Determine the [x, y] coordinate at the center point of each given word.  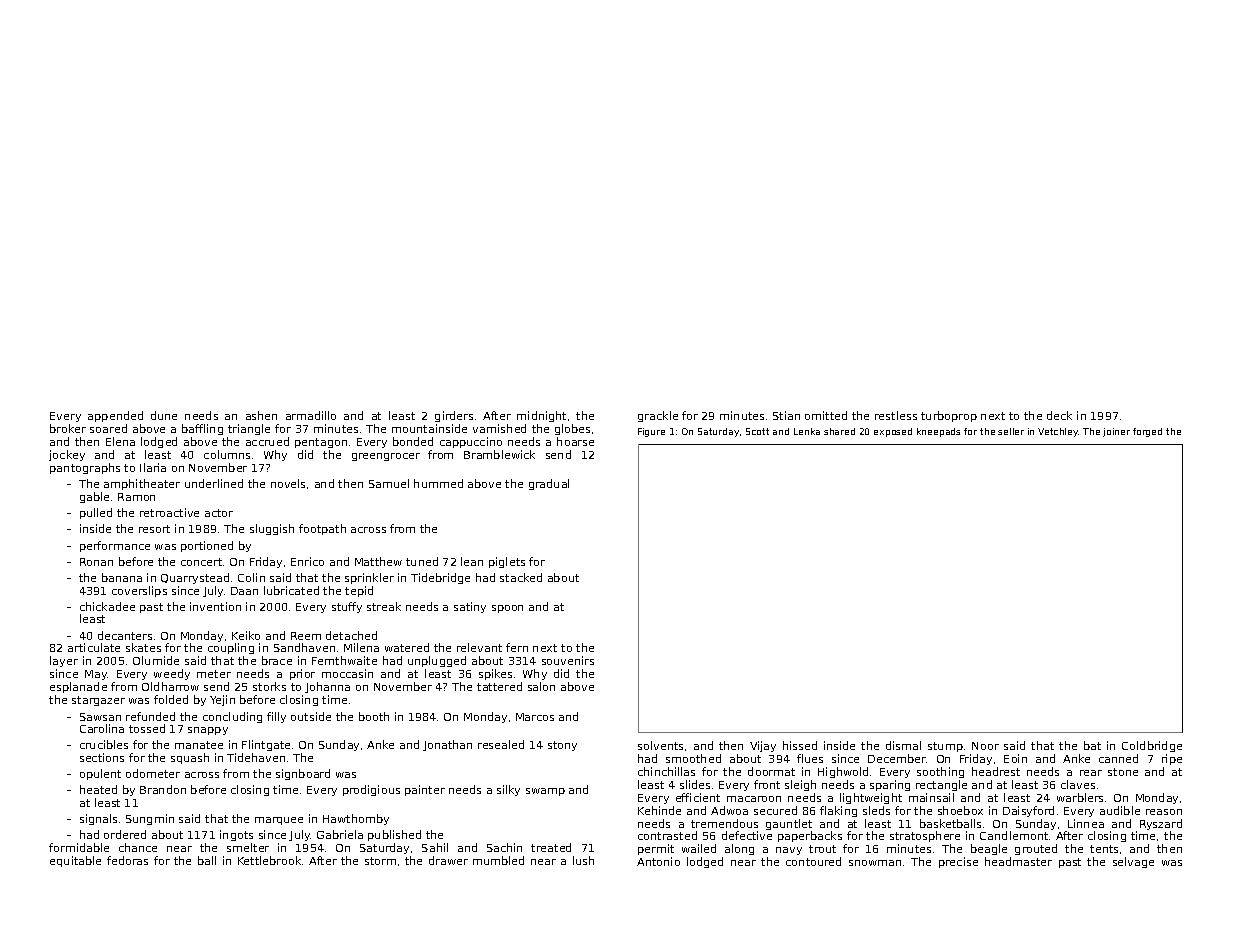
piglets [507, 562]
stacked [521, 577]
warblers [1080, 797]
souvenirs [568, 660]
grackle [658, 416]
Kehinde [659, 810]
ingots [236, 835]
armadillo [311, 415]
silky [508, 790]
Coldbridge [1152, 746]
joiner [1116, 432]
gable [94, 497]
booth [374, 716]
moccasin [347, 673]
